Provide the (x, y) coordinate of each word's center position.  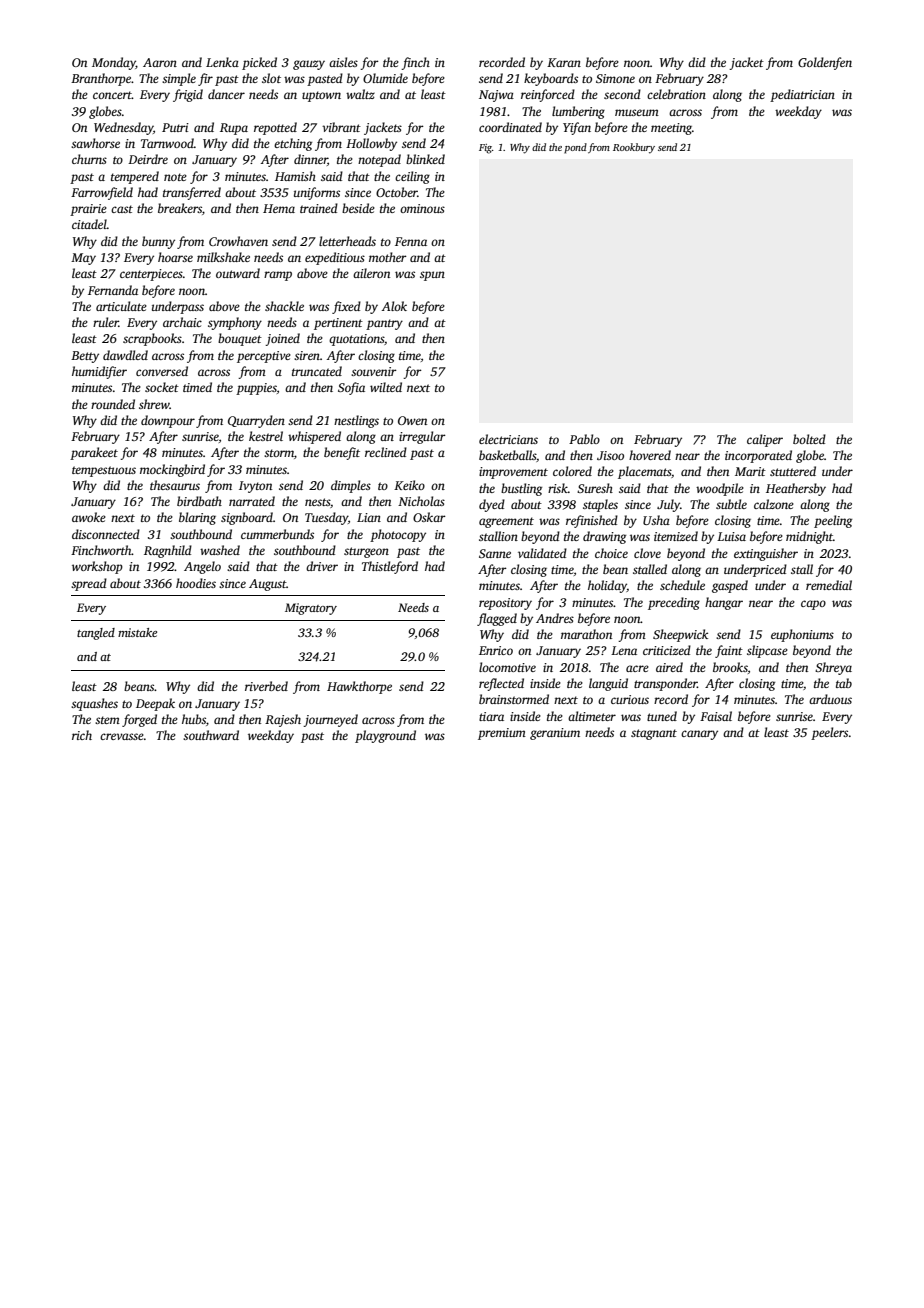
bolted (809, 439)
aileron (371, 273)
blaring (197, 518)
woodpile (720, 489)
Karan (564, 62)
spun (432, 276)
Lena (624, 650)
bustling (521, 489)
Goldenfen (825, 63)
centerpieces (151, 275)
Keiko (409, 485)
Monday (114, 63)
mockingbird (172, 470)
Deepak (155, 704)
